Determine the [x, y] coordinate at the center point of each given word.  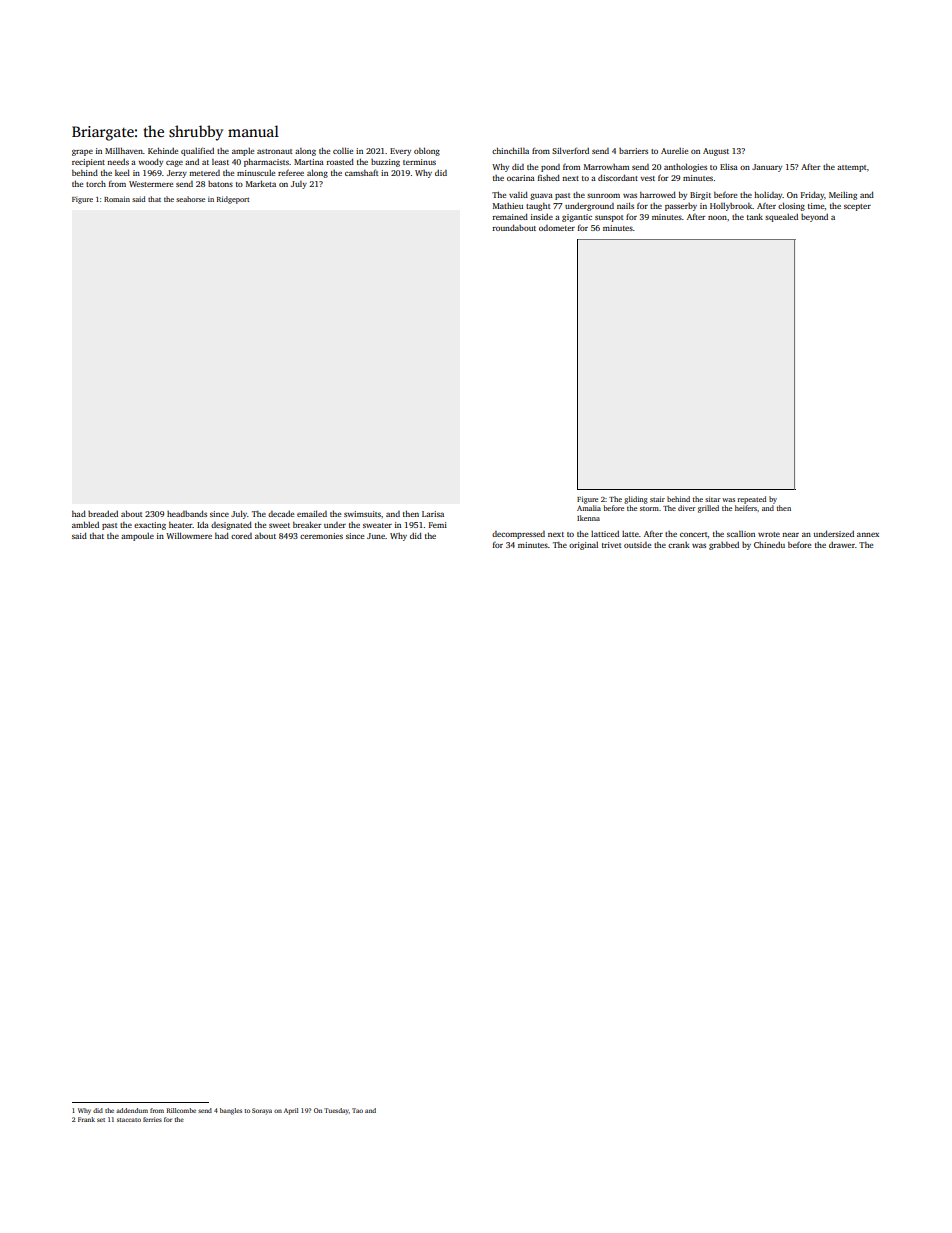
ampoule [137, 537]
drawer [842, 545]
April [291, 1111]
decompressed [518, 535]
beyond [814, 218]
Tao [357, 1110]
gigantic [577, 218]
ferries [152, 1119]
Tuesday [336, 1111]
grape [82, 152]
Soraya [262, 1111]
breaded [103, 514]
